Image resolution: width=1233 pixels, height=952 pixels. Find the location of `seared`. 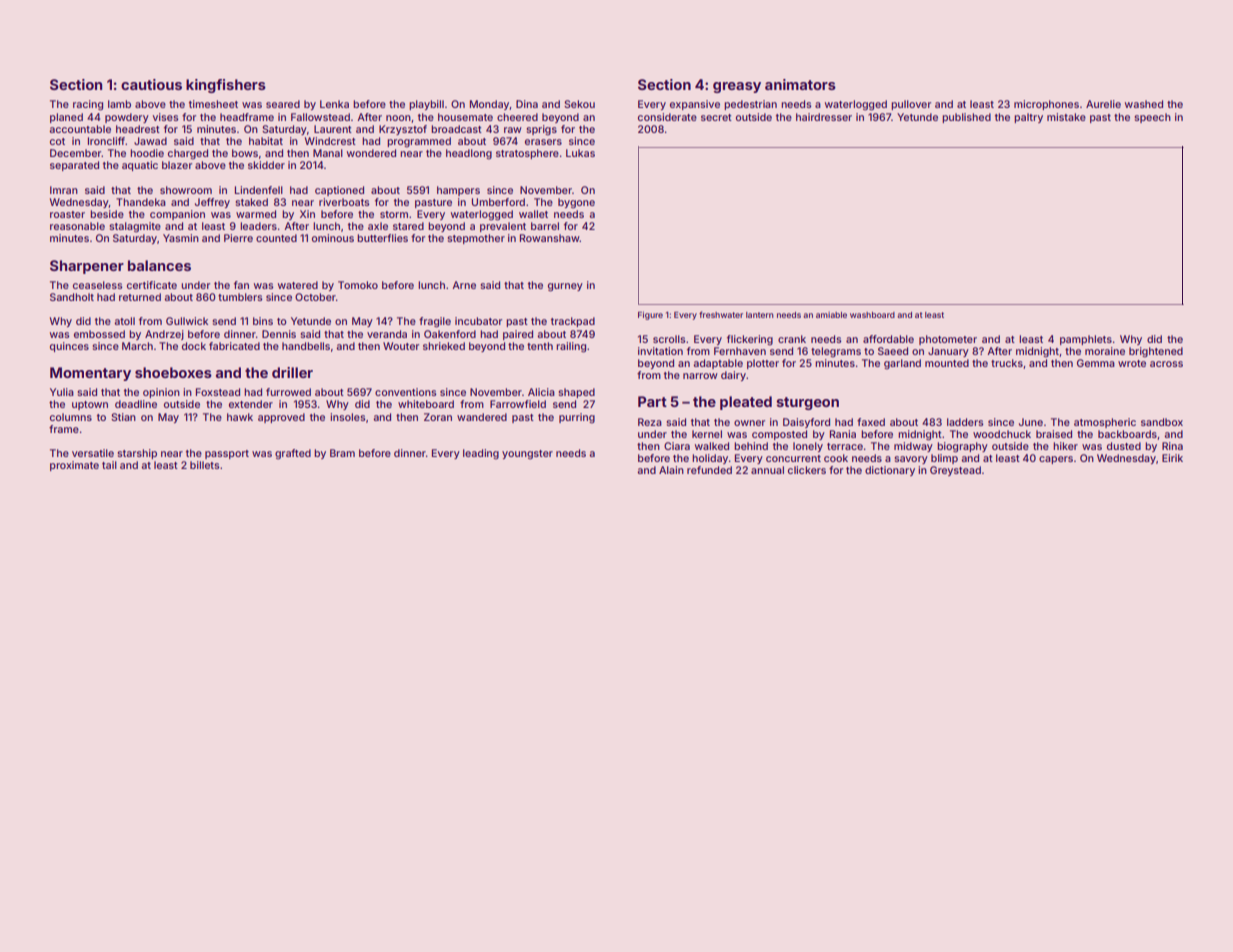

seared is located at coordinates (283, 104).
